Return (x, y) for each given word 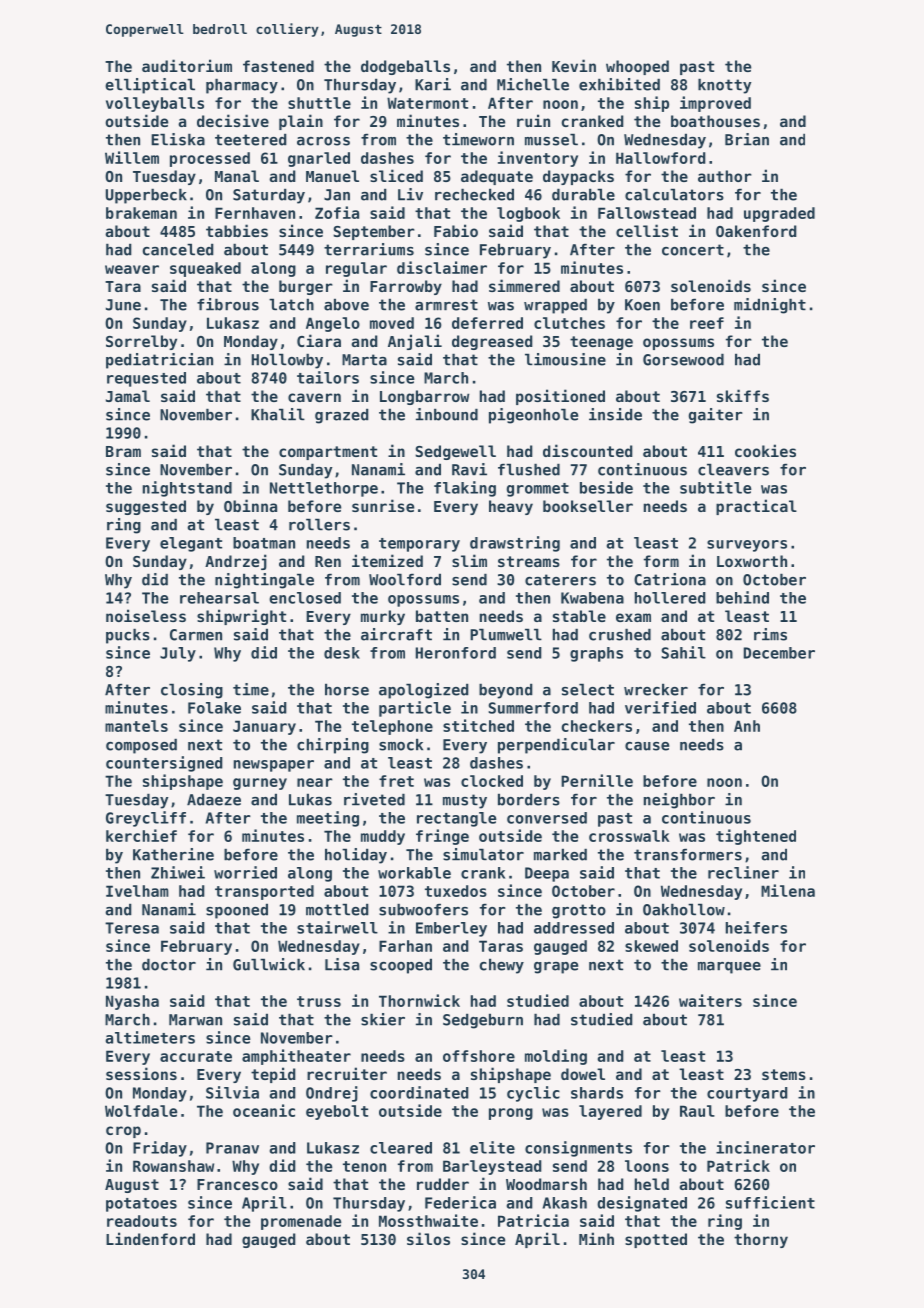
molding (556, 1057)
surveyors (747, 546)
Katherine (173, 854)
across (323, 141)
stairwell (337, 927)
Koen (642, 305)
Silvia (232, 1092)
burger (306, 287)
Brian (747, 139)
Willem (132, 157)
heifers (756, 927)
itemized (387, 560)
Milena (788, 890)
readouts (142, 1221)
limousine (565, 359)
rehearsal (219, 598)
